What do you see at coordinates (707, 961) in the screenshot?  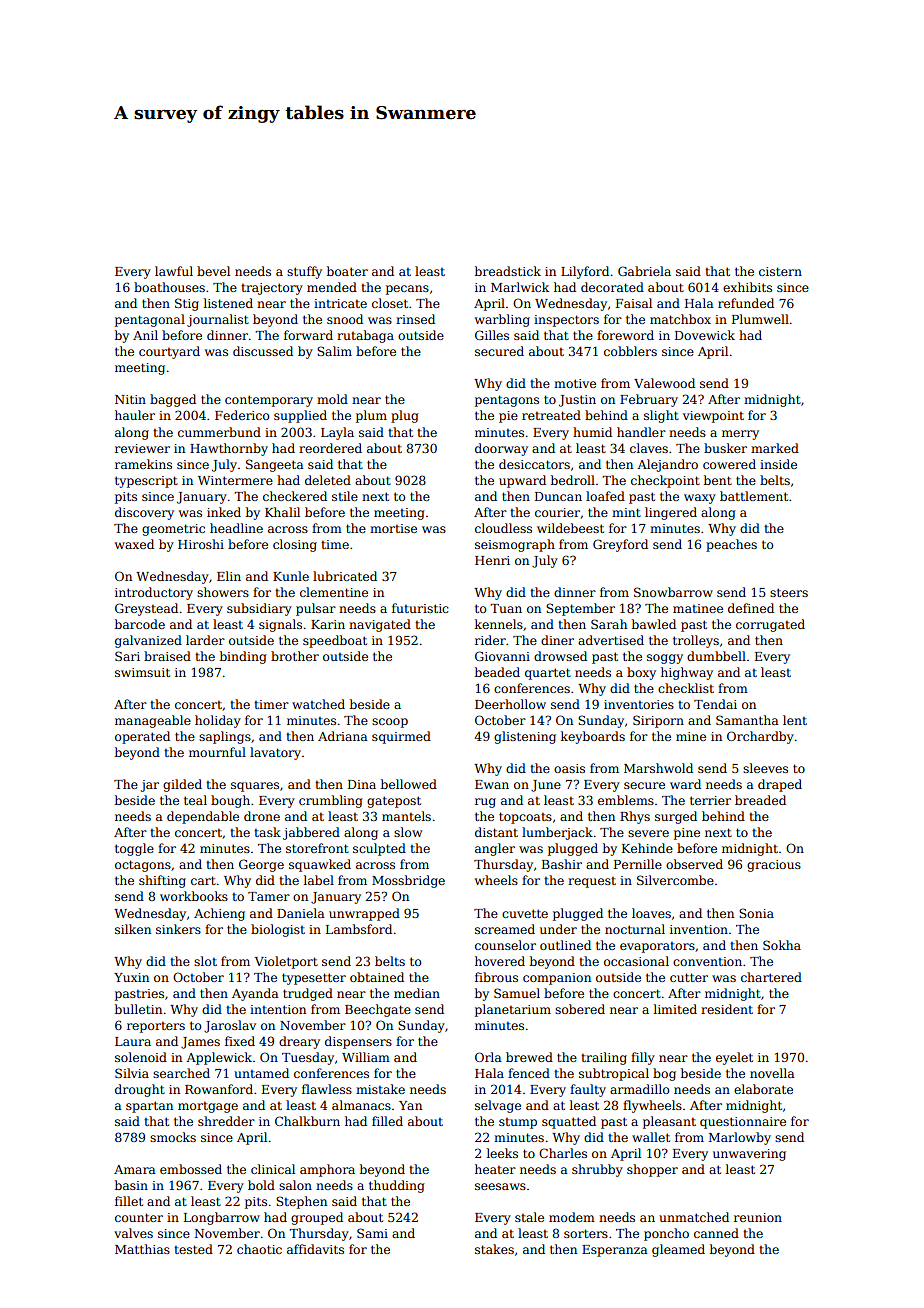 I see `convention` at bounding box center [707, 961].
